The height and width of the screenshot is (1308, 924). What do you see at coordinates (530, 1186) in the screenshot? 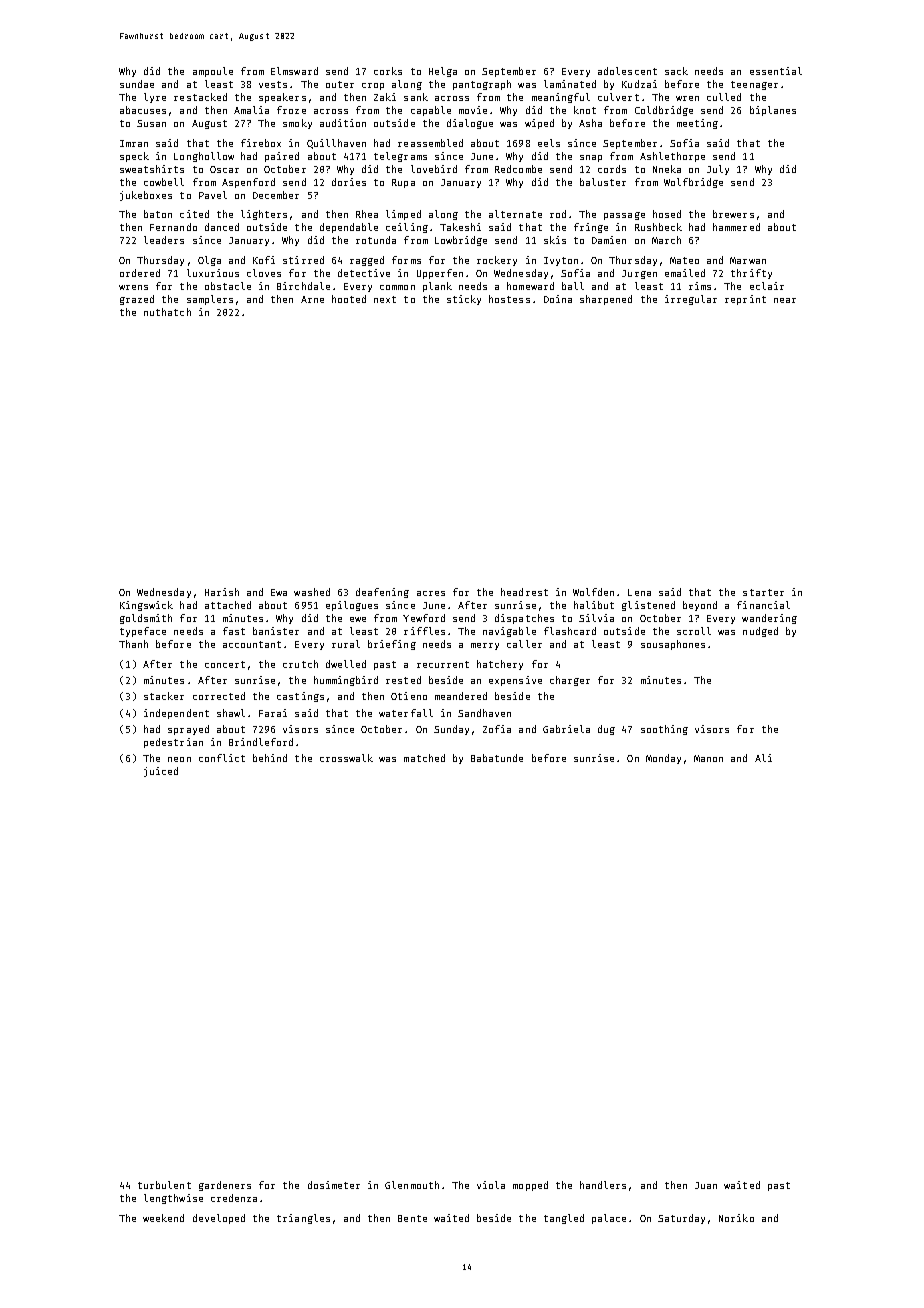
I see `mopped` at bounding box center [530, 1186].
